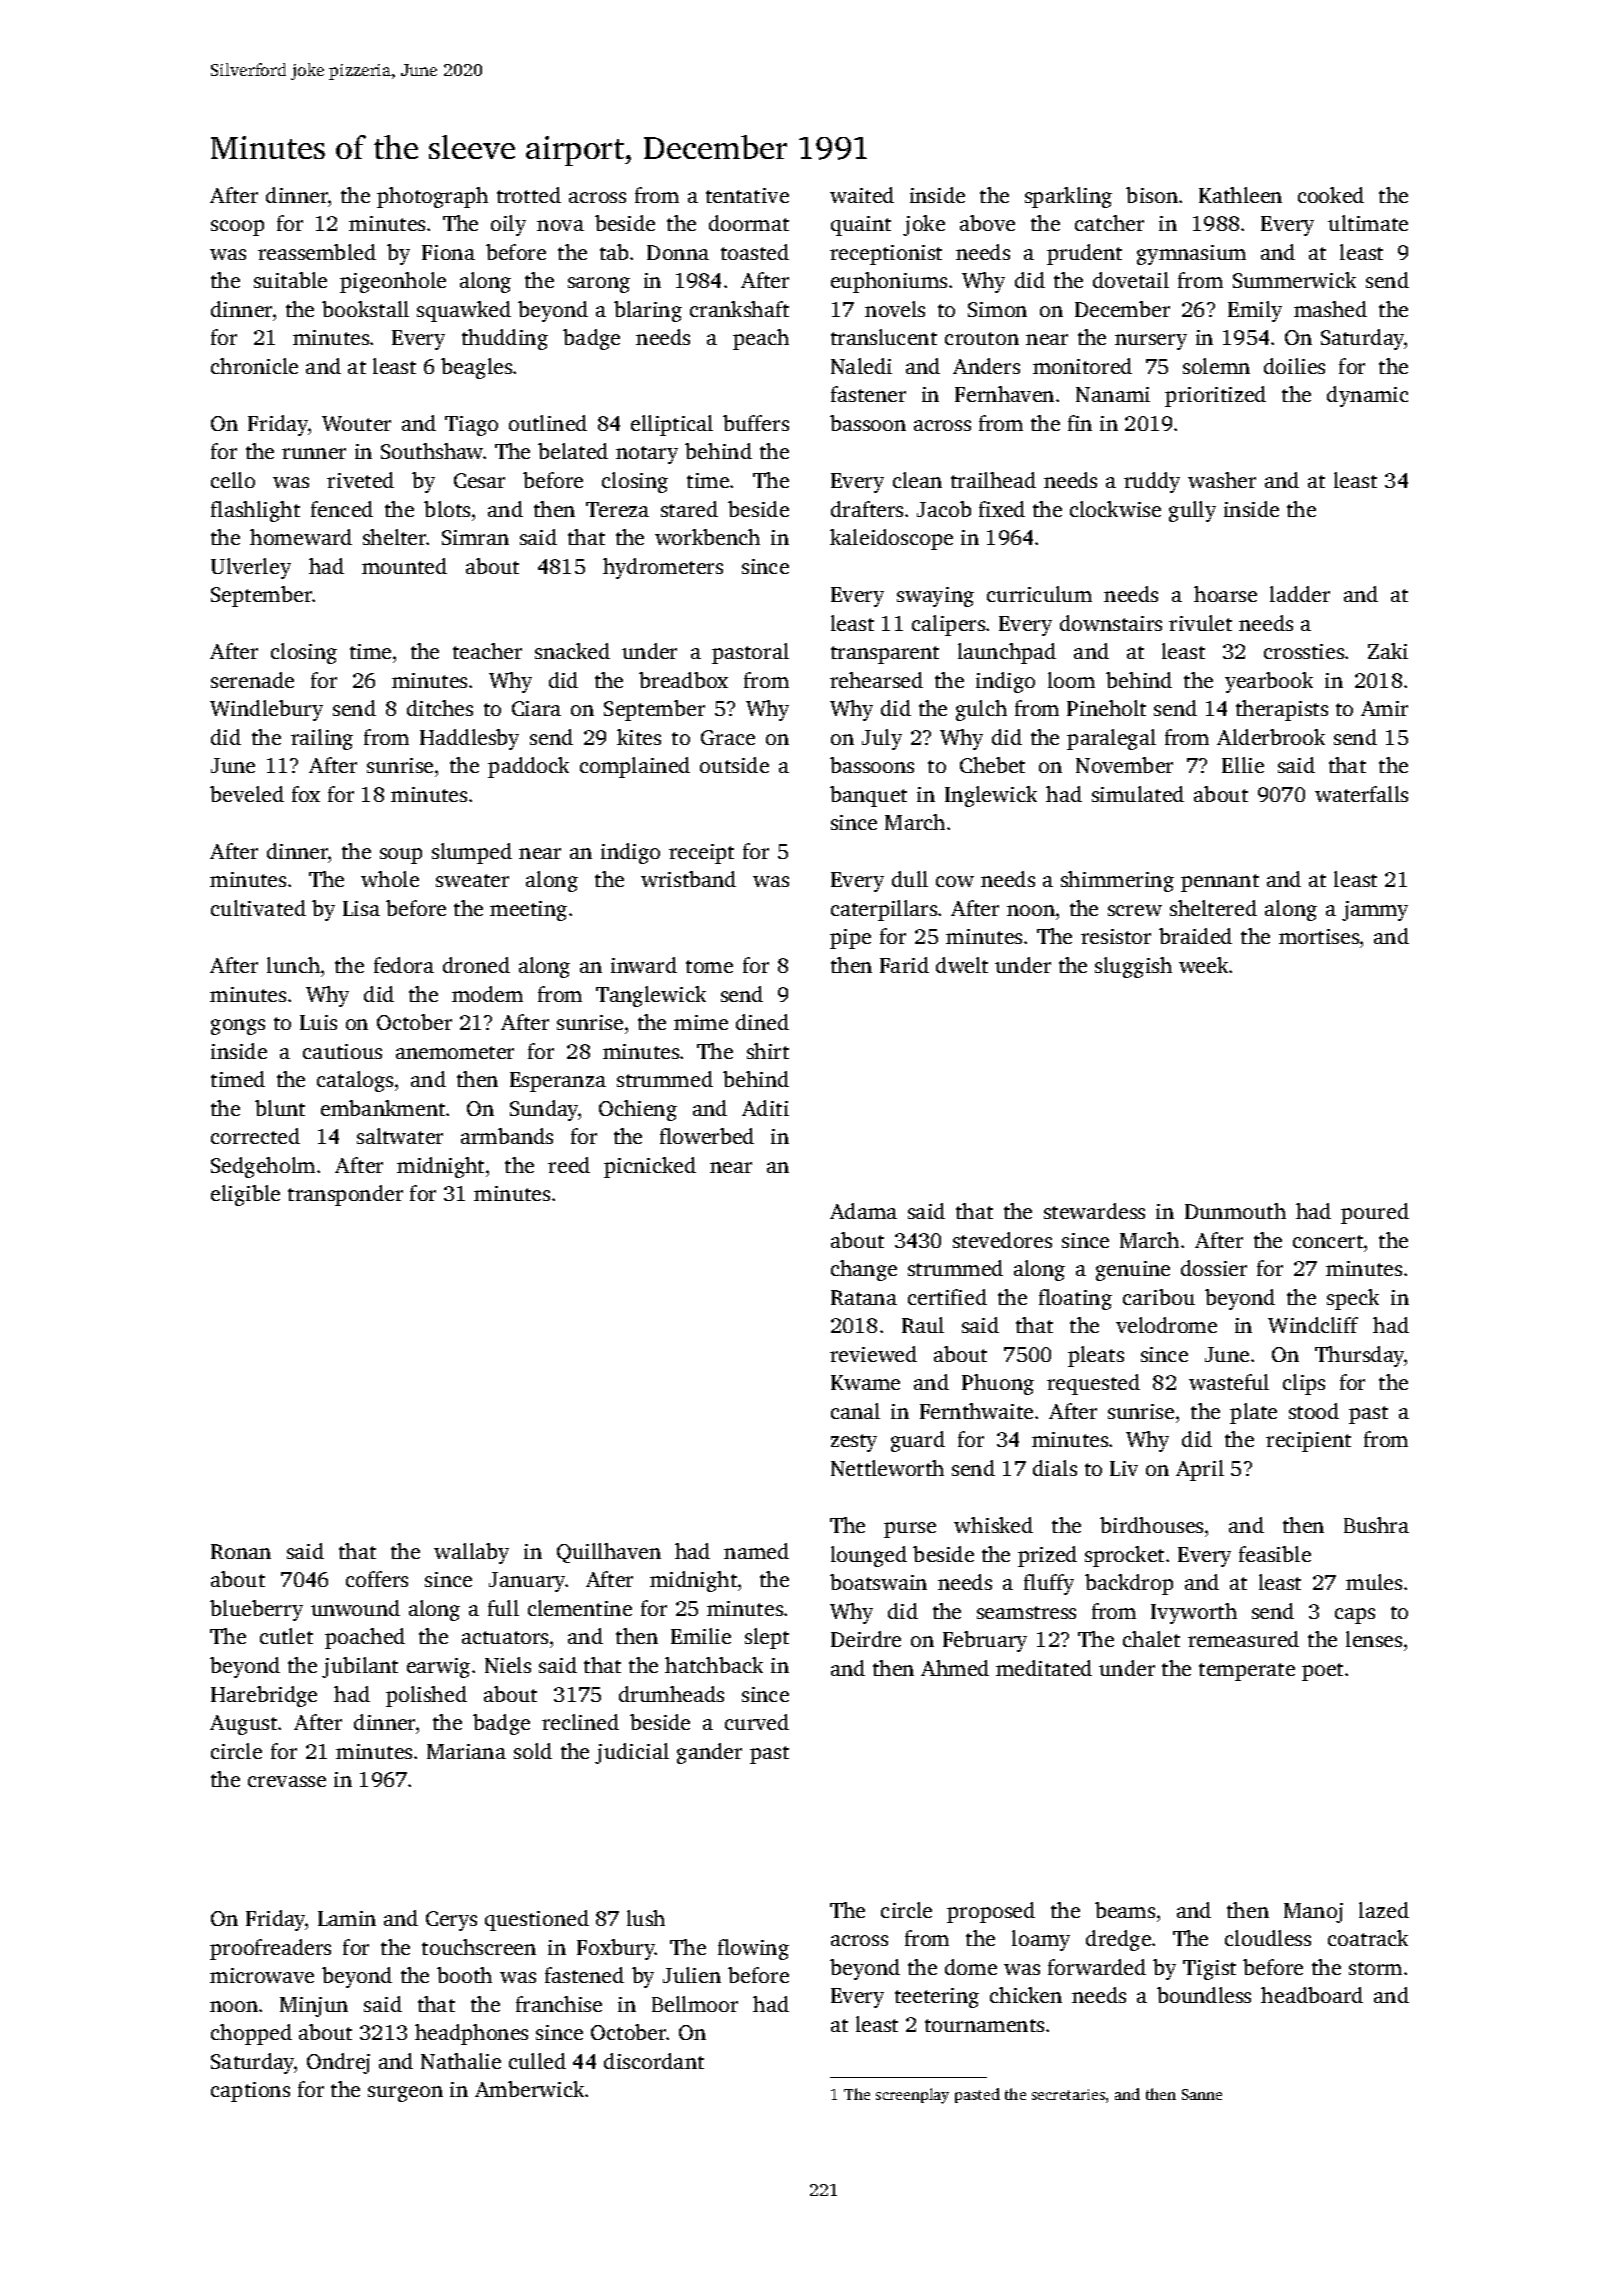 The width and height of the document is (1620, 2292). What do you see at coordinates (529, 2089) in the document?
I see `Amberwick` at bounding box center [529, 2089].
